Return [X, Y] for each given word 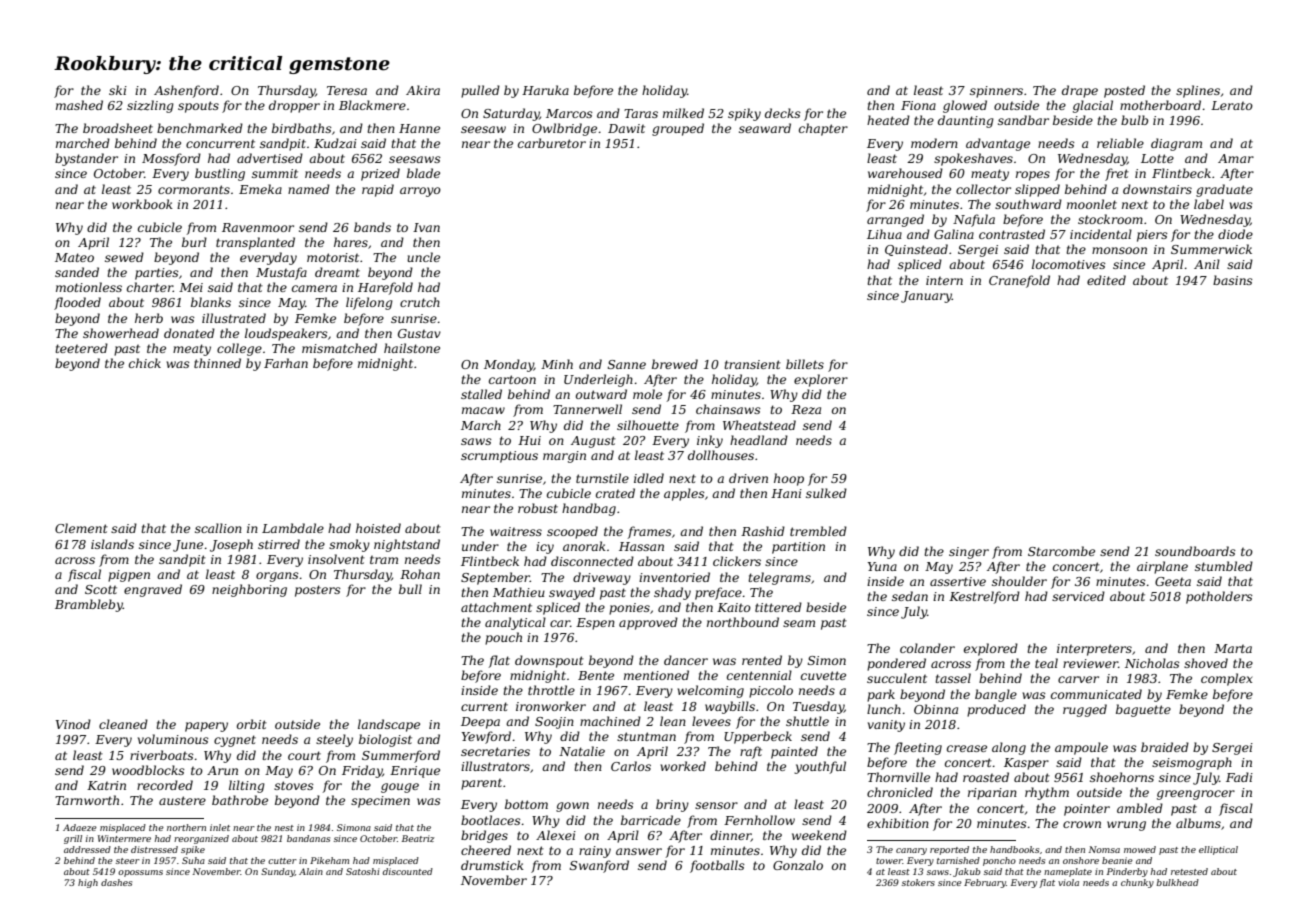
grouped [678, 129]
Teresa [347, 90]
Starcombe [1061, 551]
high [88, 883]
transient [752, 364]
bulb [1134, 120]
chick [145, 363]
